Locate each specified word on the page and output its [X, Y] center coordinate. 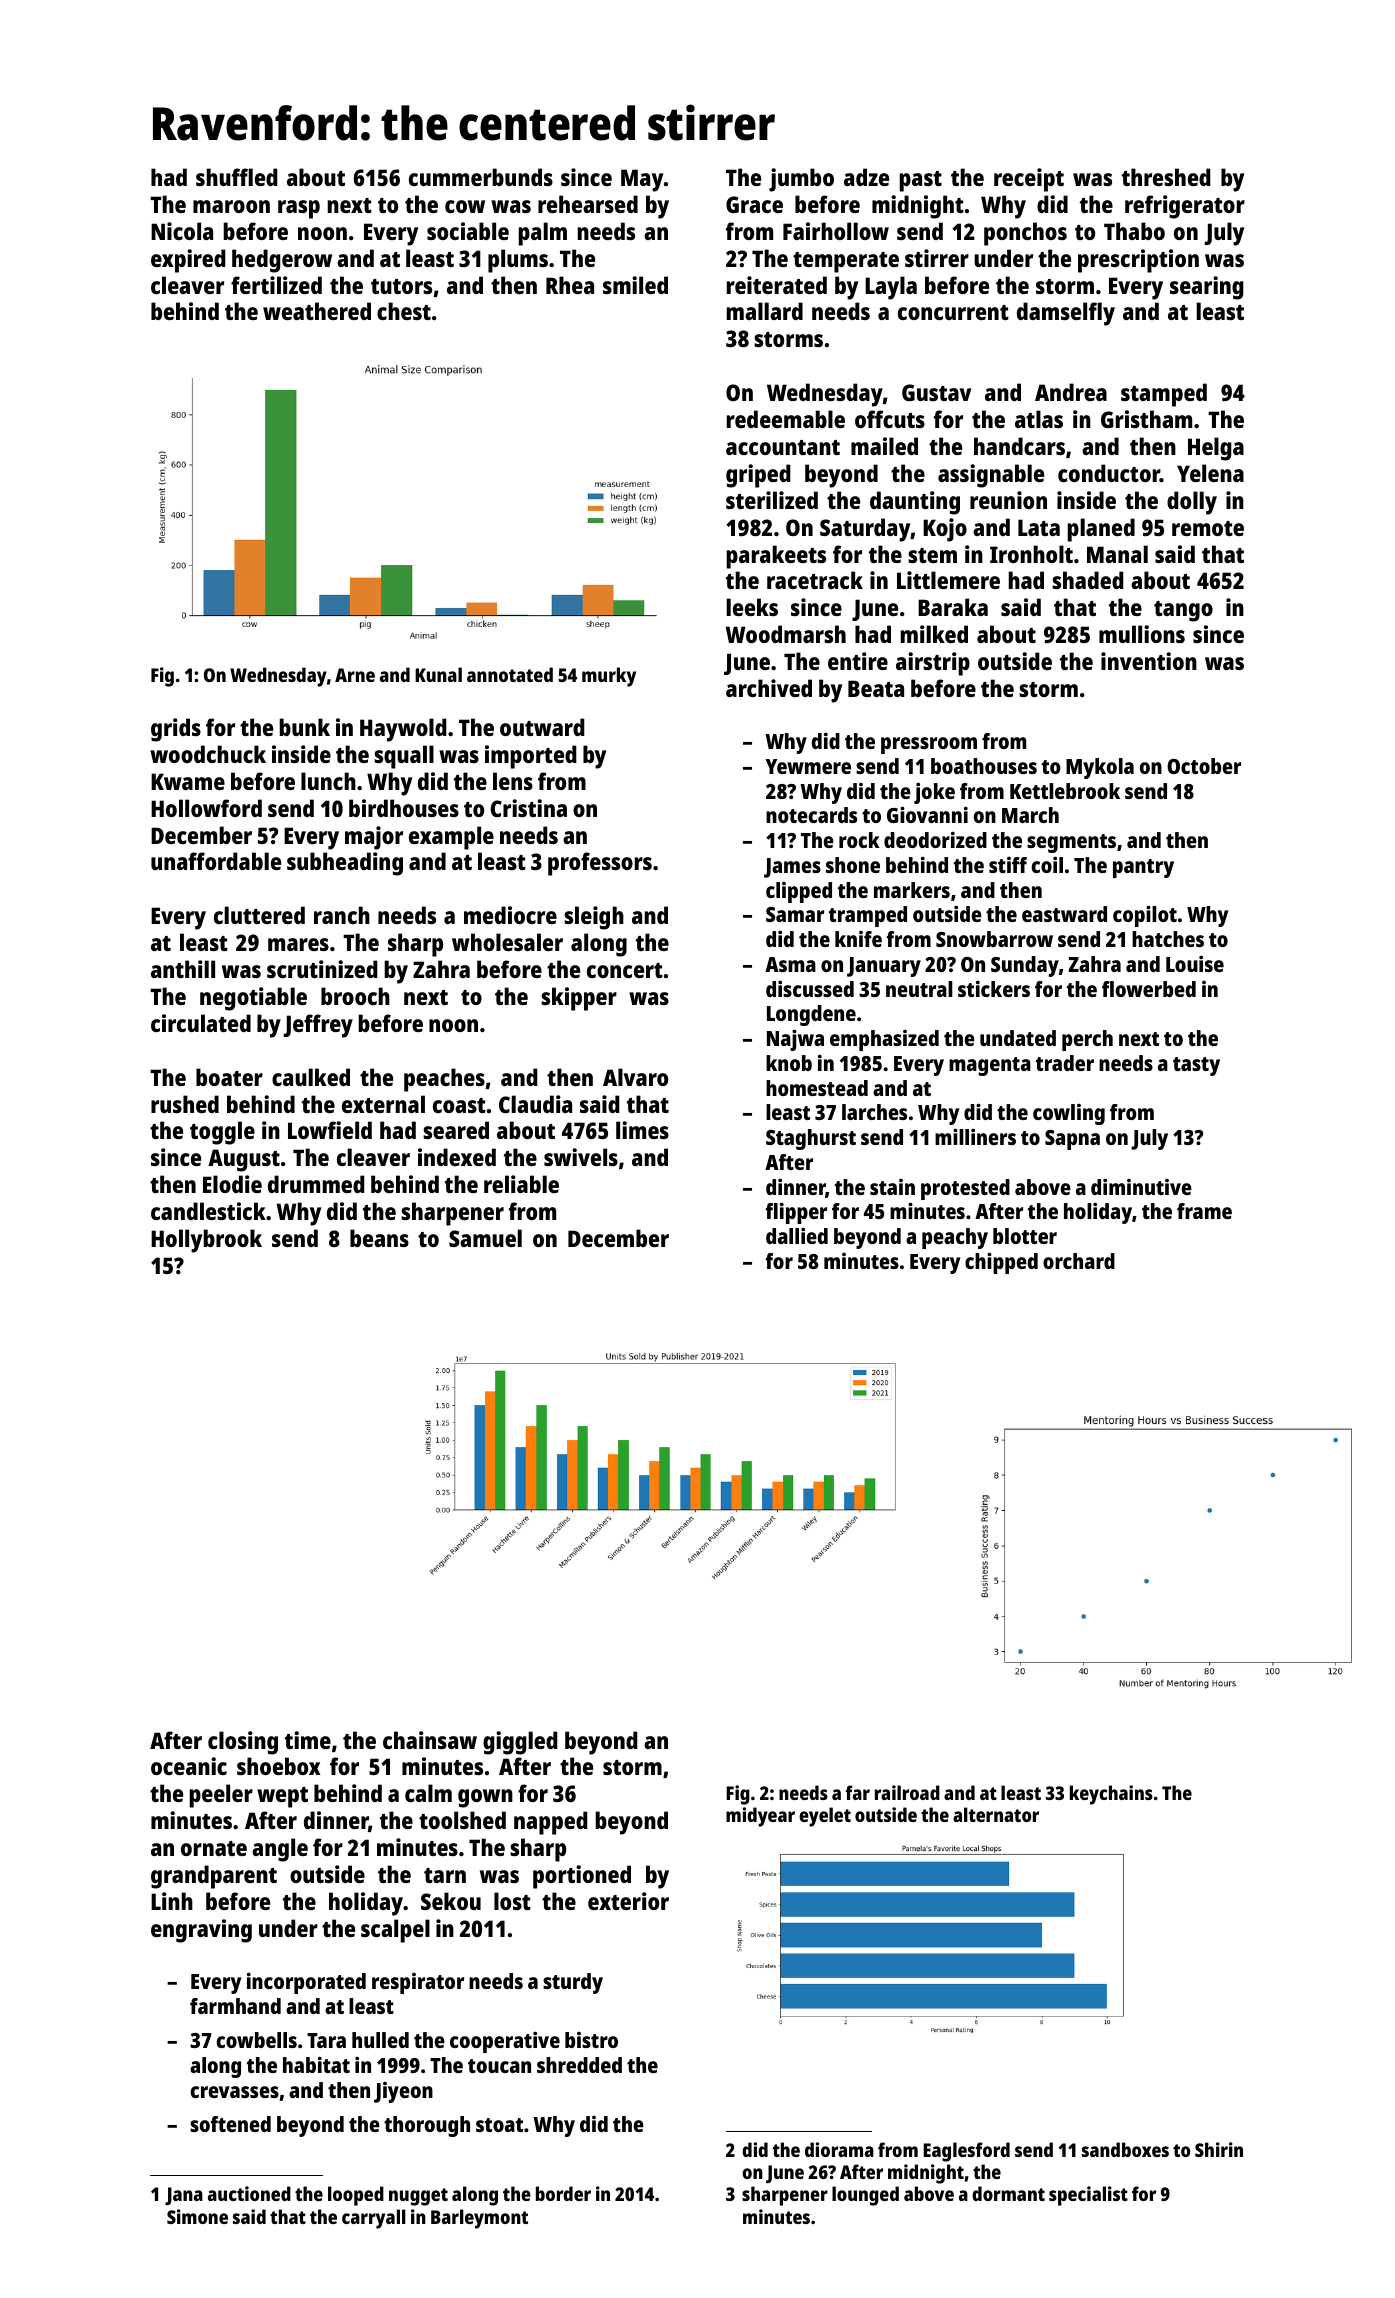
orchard [1079, 1261]
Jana [184, 2196]
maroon [231, 206]
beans [379, 1238]
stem [932, 555]
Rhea [570, 285]
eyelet [825, 1817]
